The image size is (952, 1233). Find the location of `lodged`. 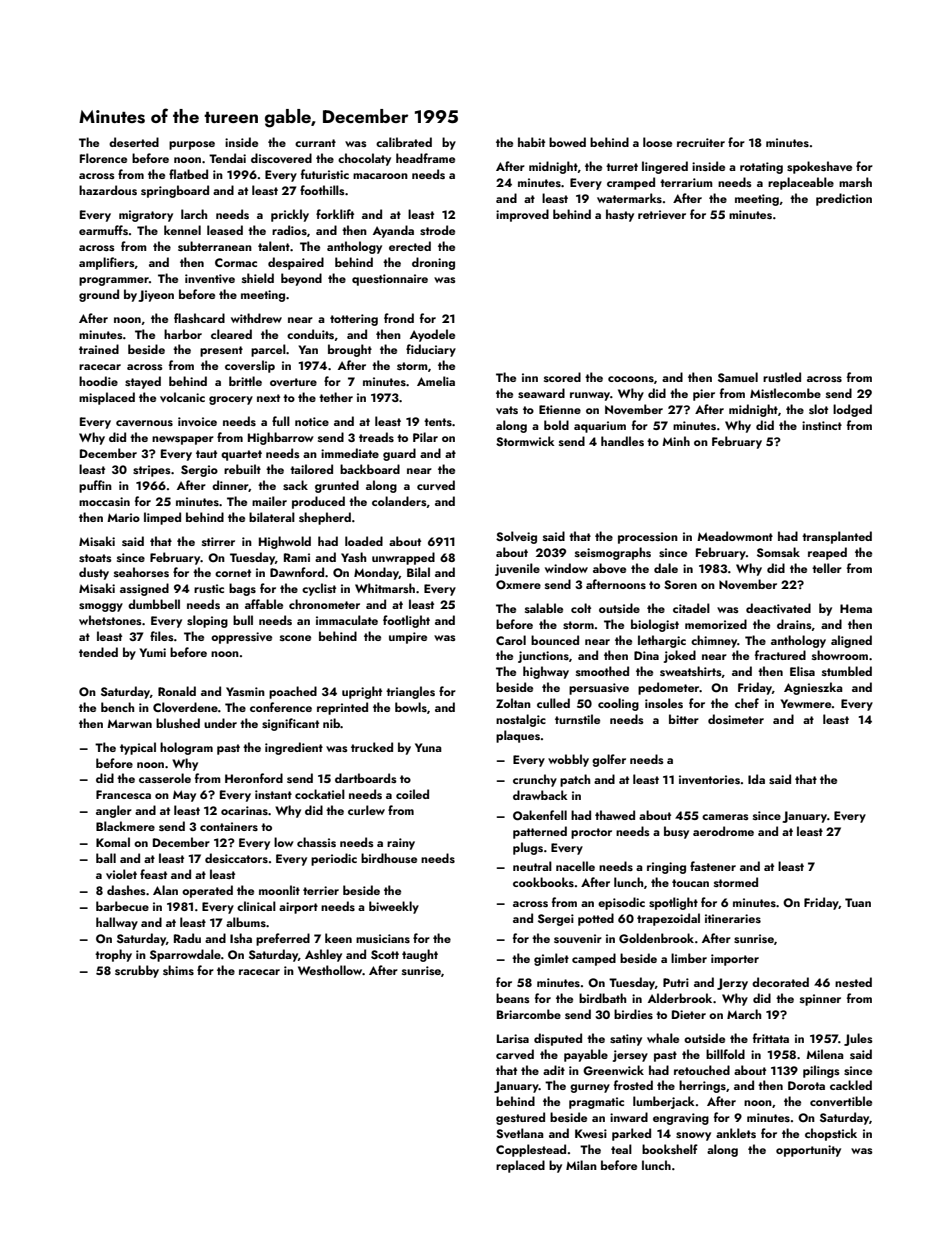

lodged is located at coordinates (852, 410).
